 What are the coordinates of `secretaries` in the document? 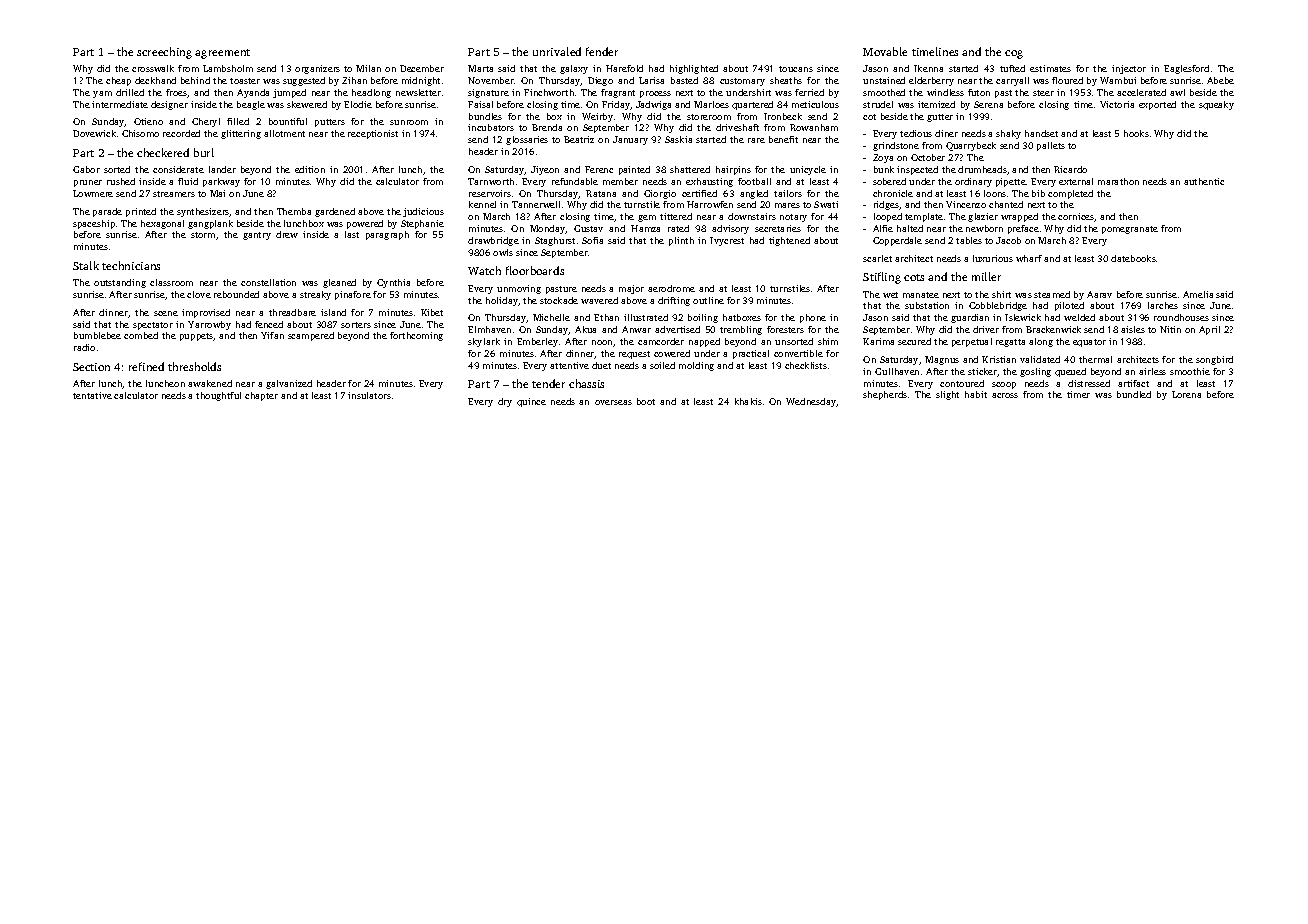 It's located at (778, 228).
